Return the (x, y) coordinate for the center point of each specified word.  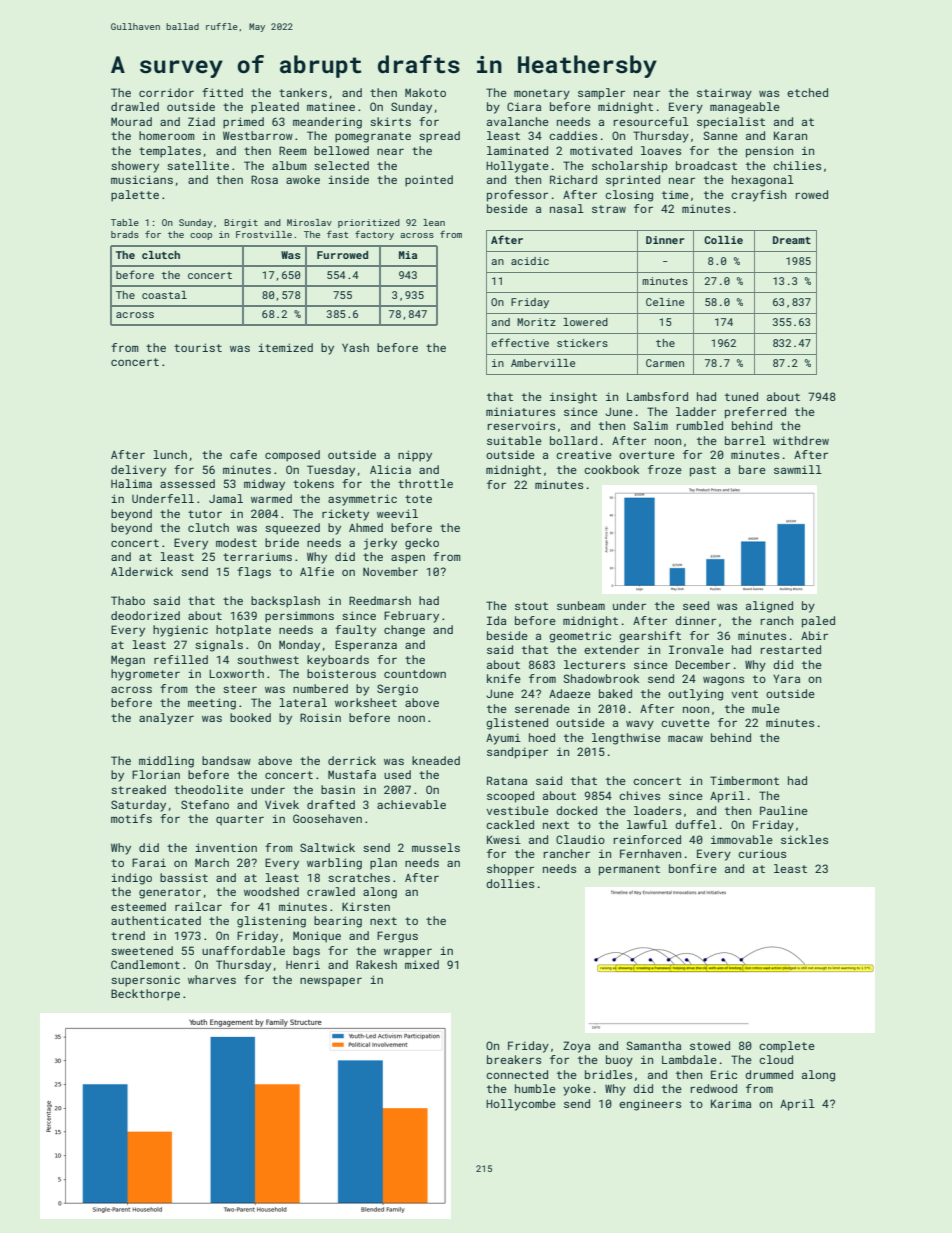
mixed (422, 964)
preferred (755, 413)
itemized (285, 347)
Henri (303, 964)
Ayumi (503, 739)
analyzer (166, 719)
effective (520, 342)
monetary (542, 94)
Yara (786, 679)
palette (135, 196)
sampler (601, 94)
